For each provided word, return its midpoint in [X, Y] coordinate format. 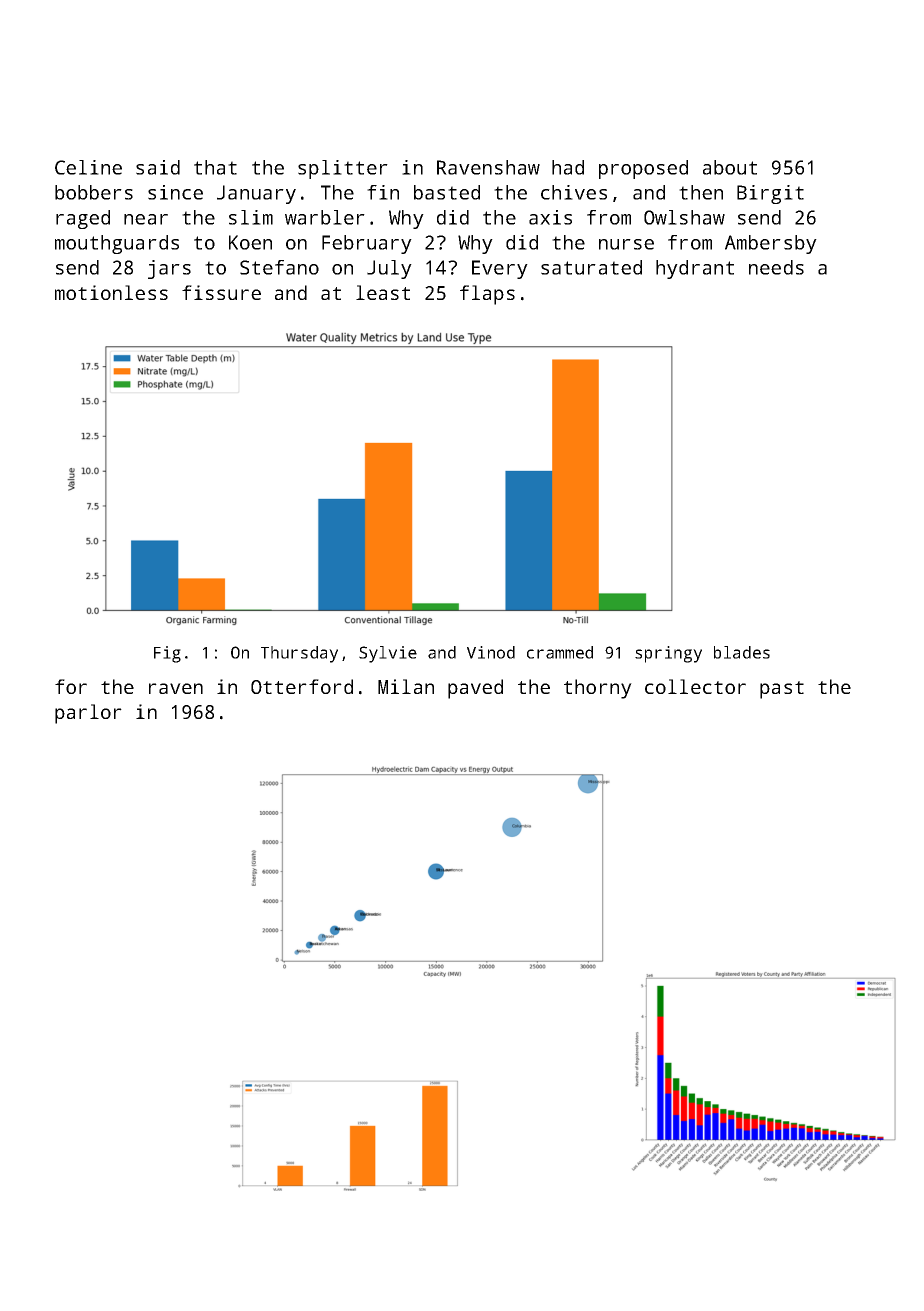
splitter [343, 169]
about [730, 167]
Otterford [302, 686]
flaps [487, 295]
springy [668, 654]
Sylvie [388, 654]
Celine [88, 167]
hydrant [695, 269]
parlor [88, 714]
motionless [111, 292]
